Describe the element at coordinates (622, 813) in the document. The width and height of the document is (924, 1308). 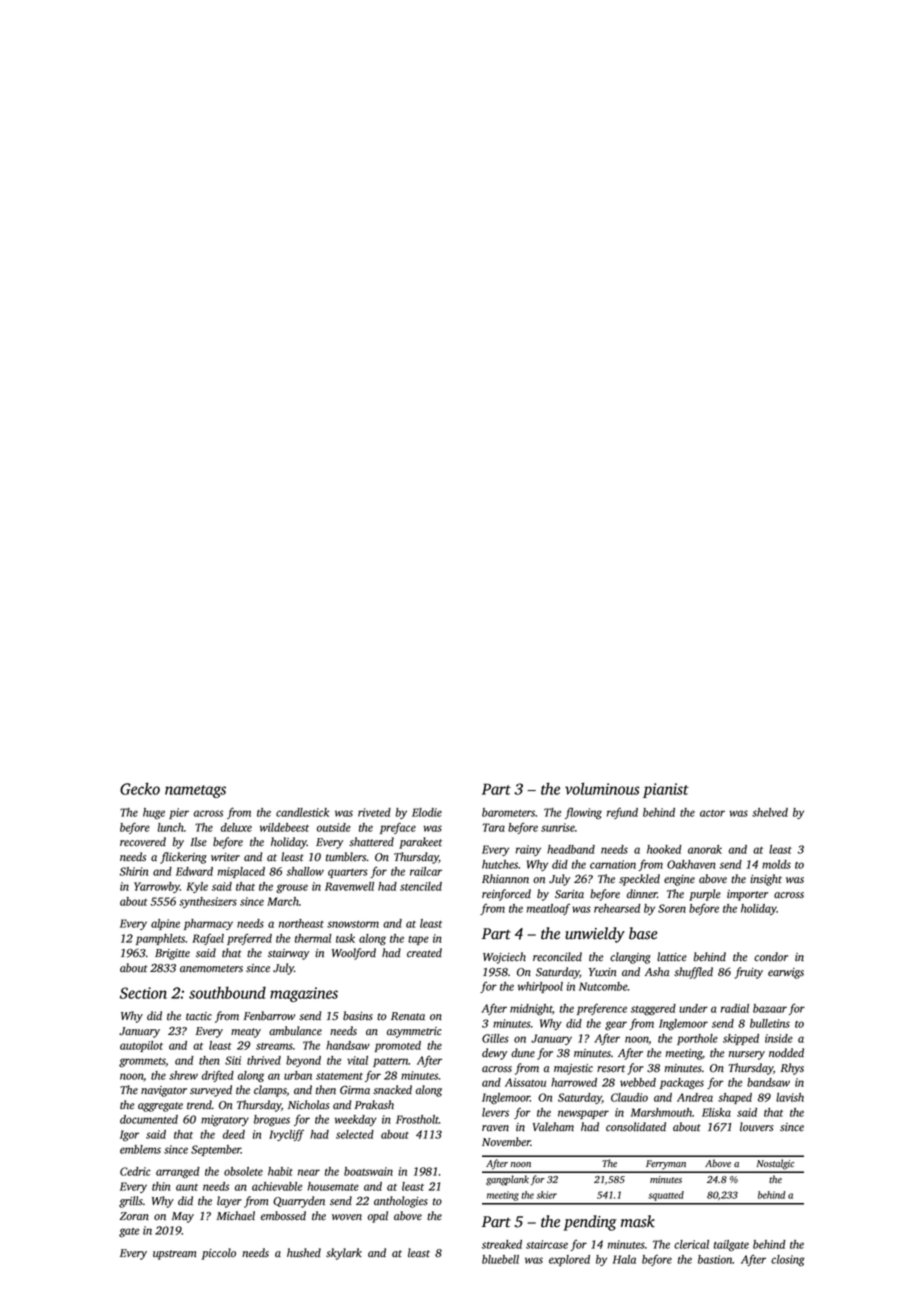
I see `refund` at that location.
